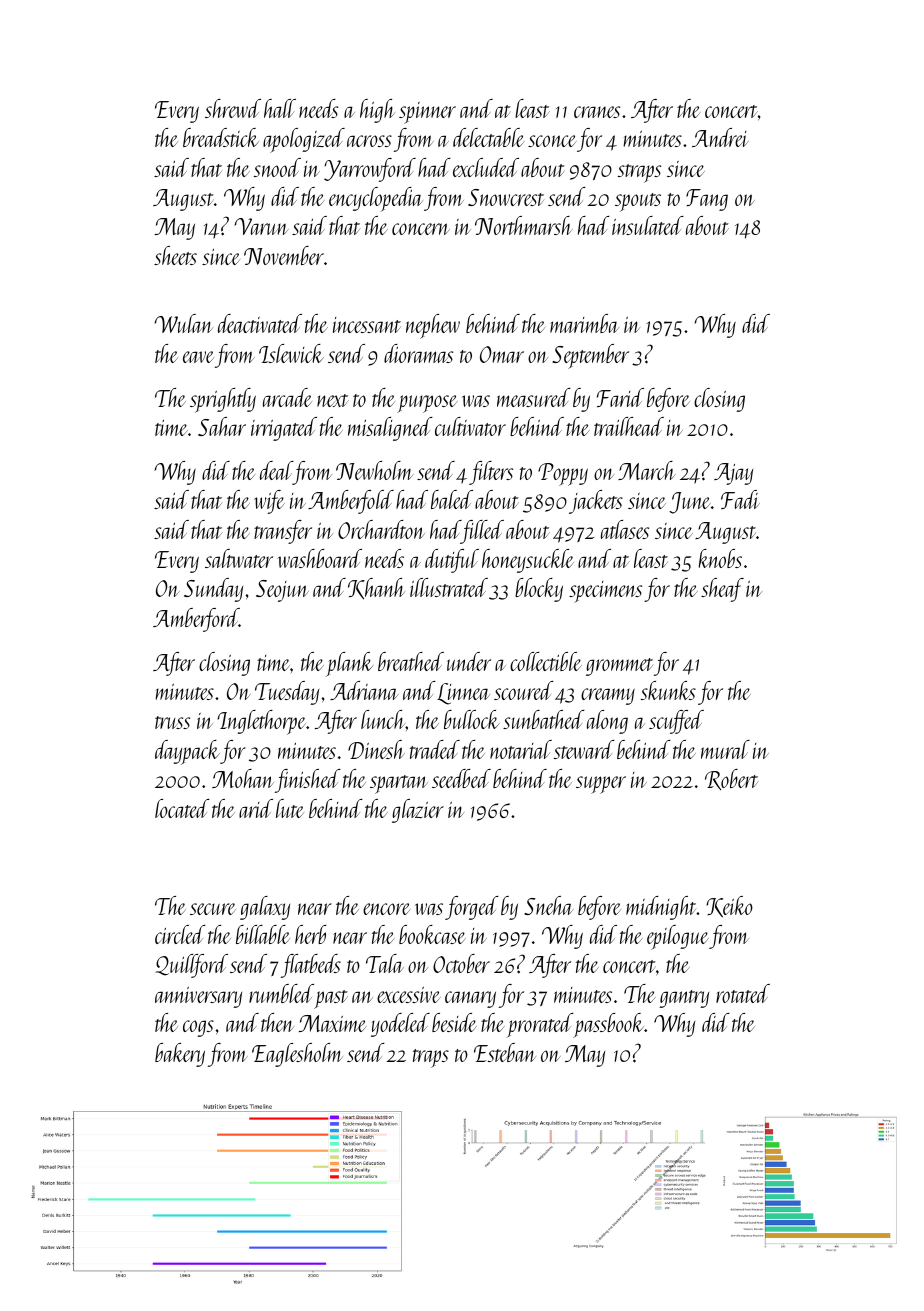  Describe the element at coordinates (609, 1025) in the image. I see `passbook` at that location.
